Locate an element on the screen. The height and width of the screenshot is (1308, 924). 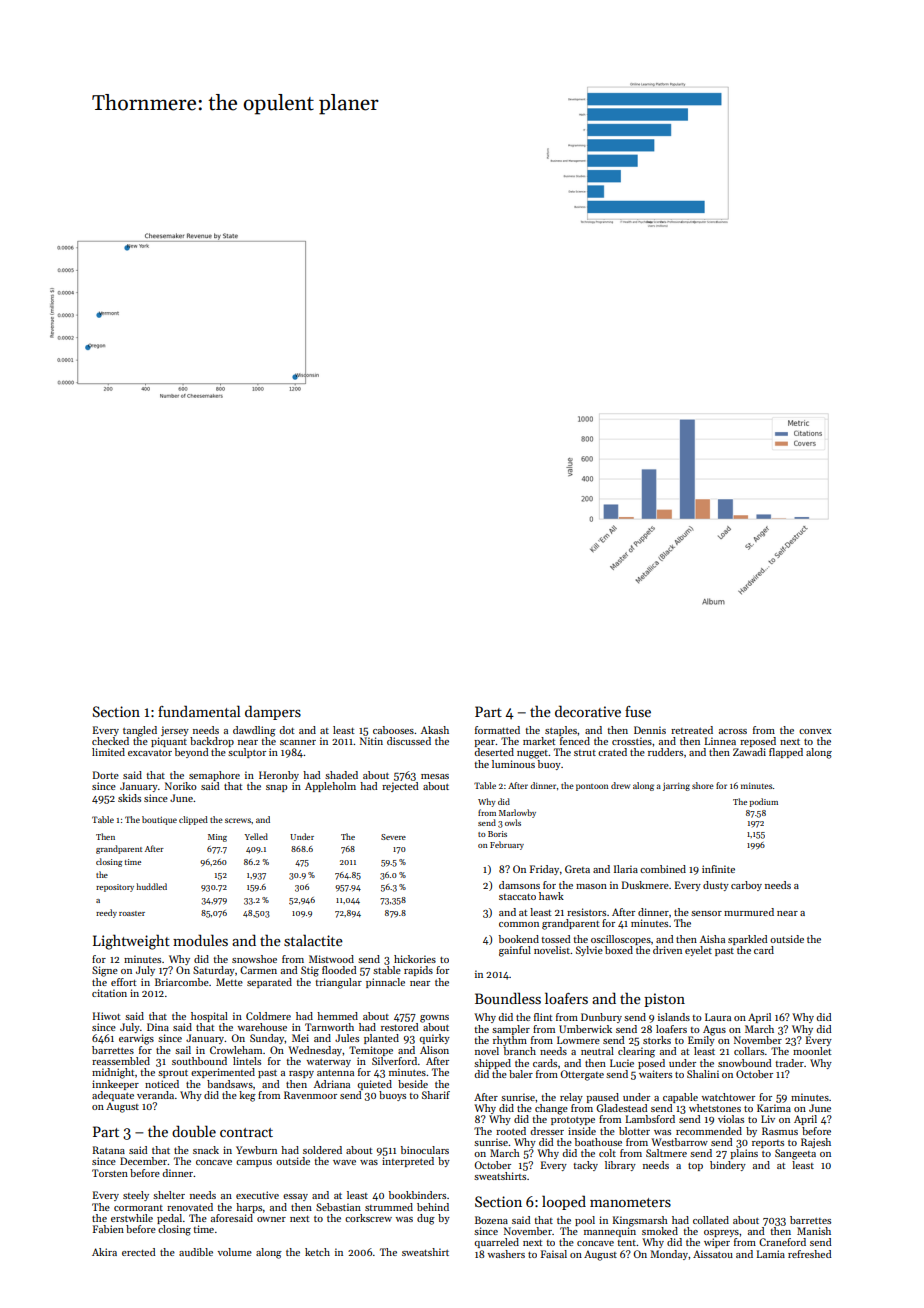
decorative is located at coordinates (588, 711).
